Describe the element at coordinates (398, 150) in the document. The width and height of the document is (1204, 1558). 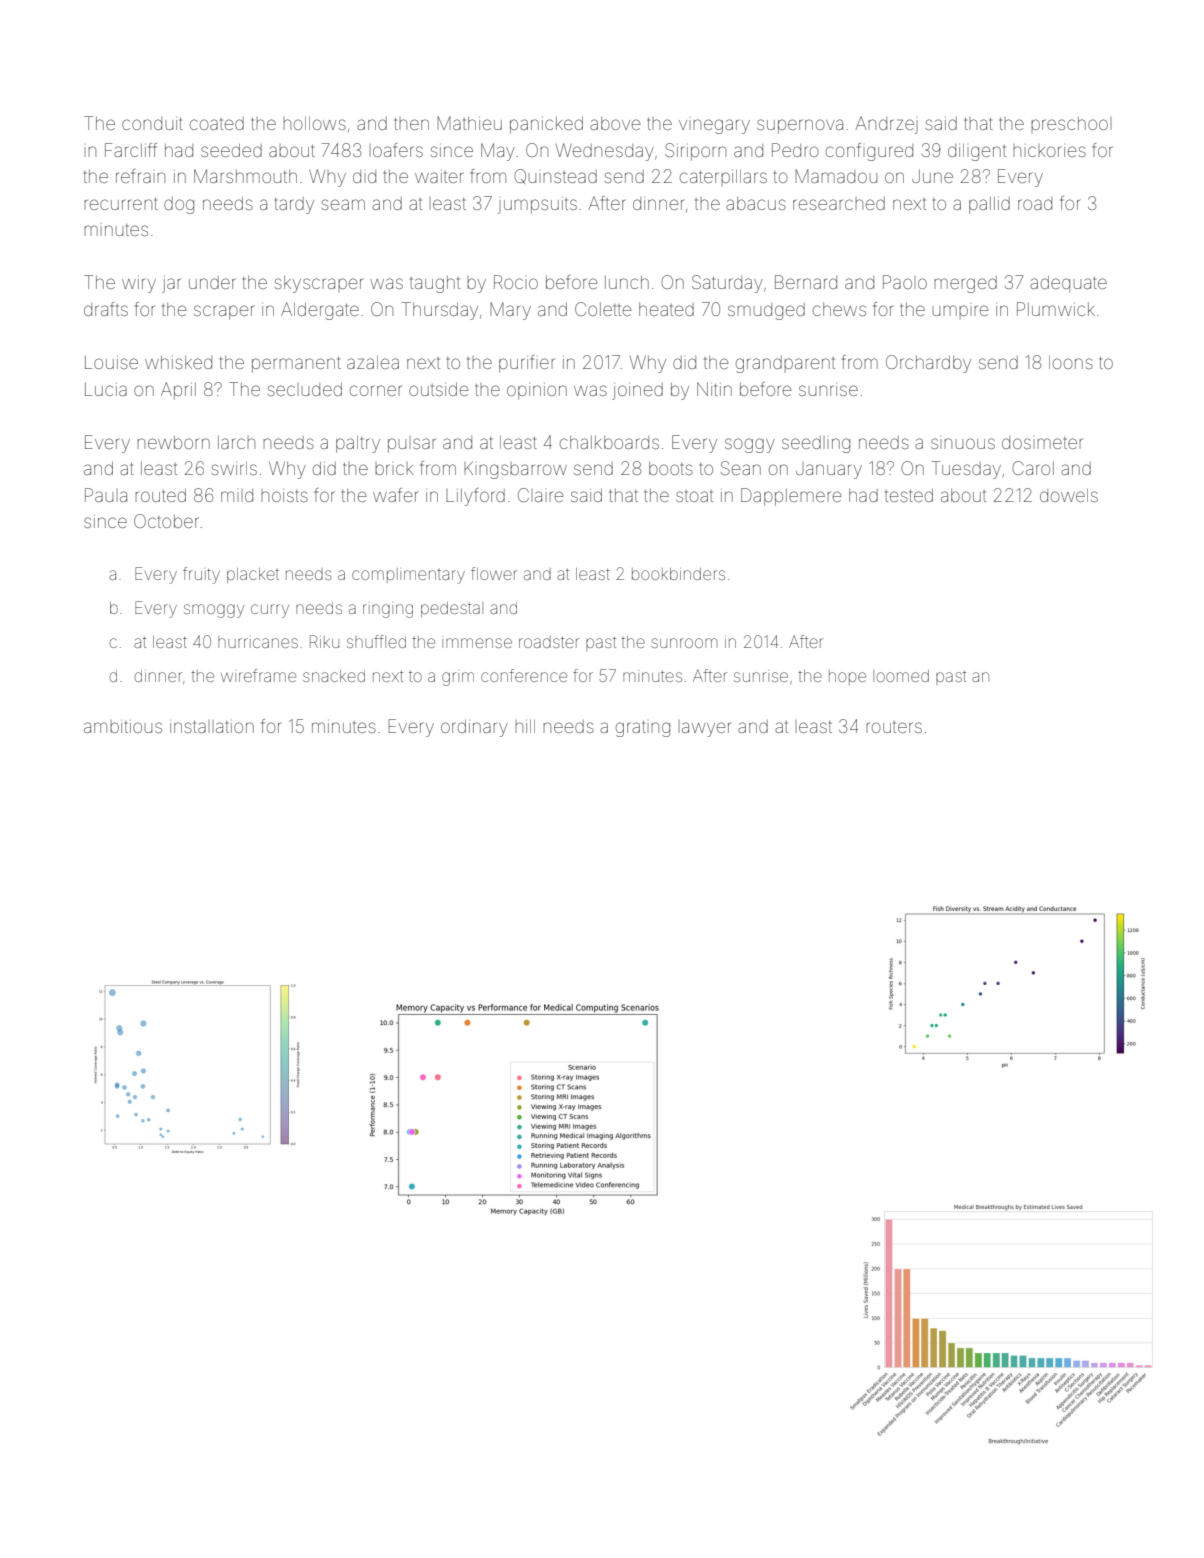
I see `loafers` at that location.
